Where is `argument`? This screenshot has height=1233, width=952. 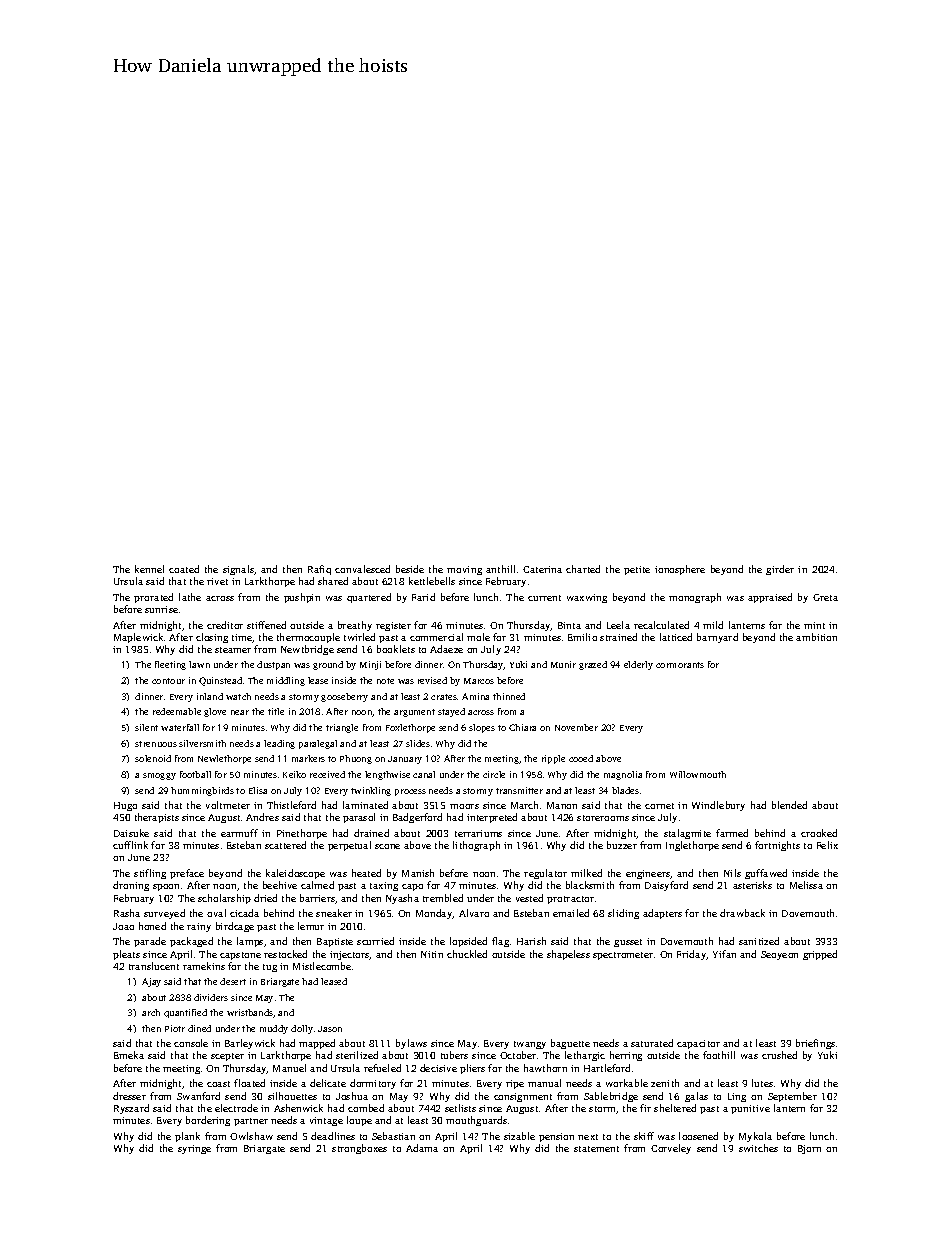 argument is located at coordinates (414, 713).
